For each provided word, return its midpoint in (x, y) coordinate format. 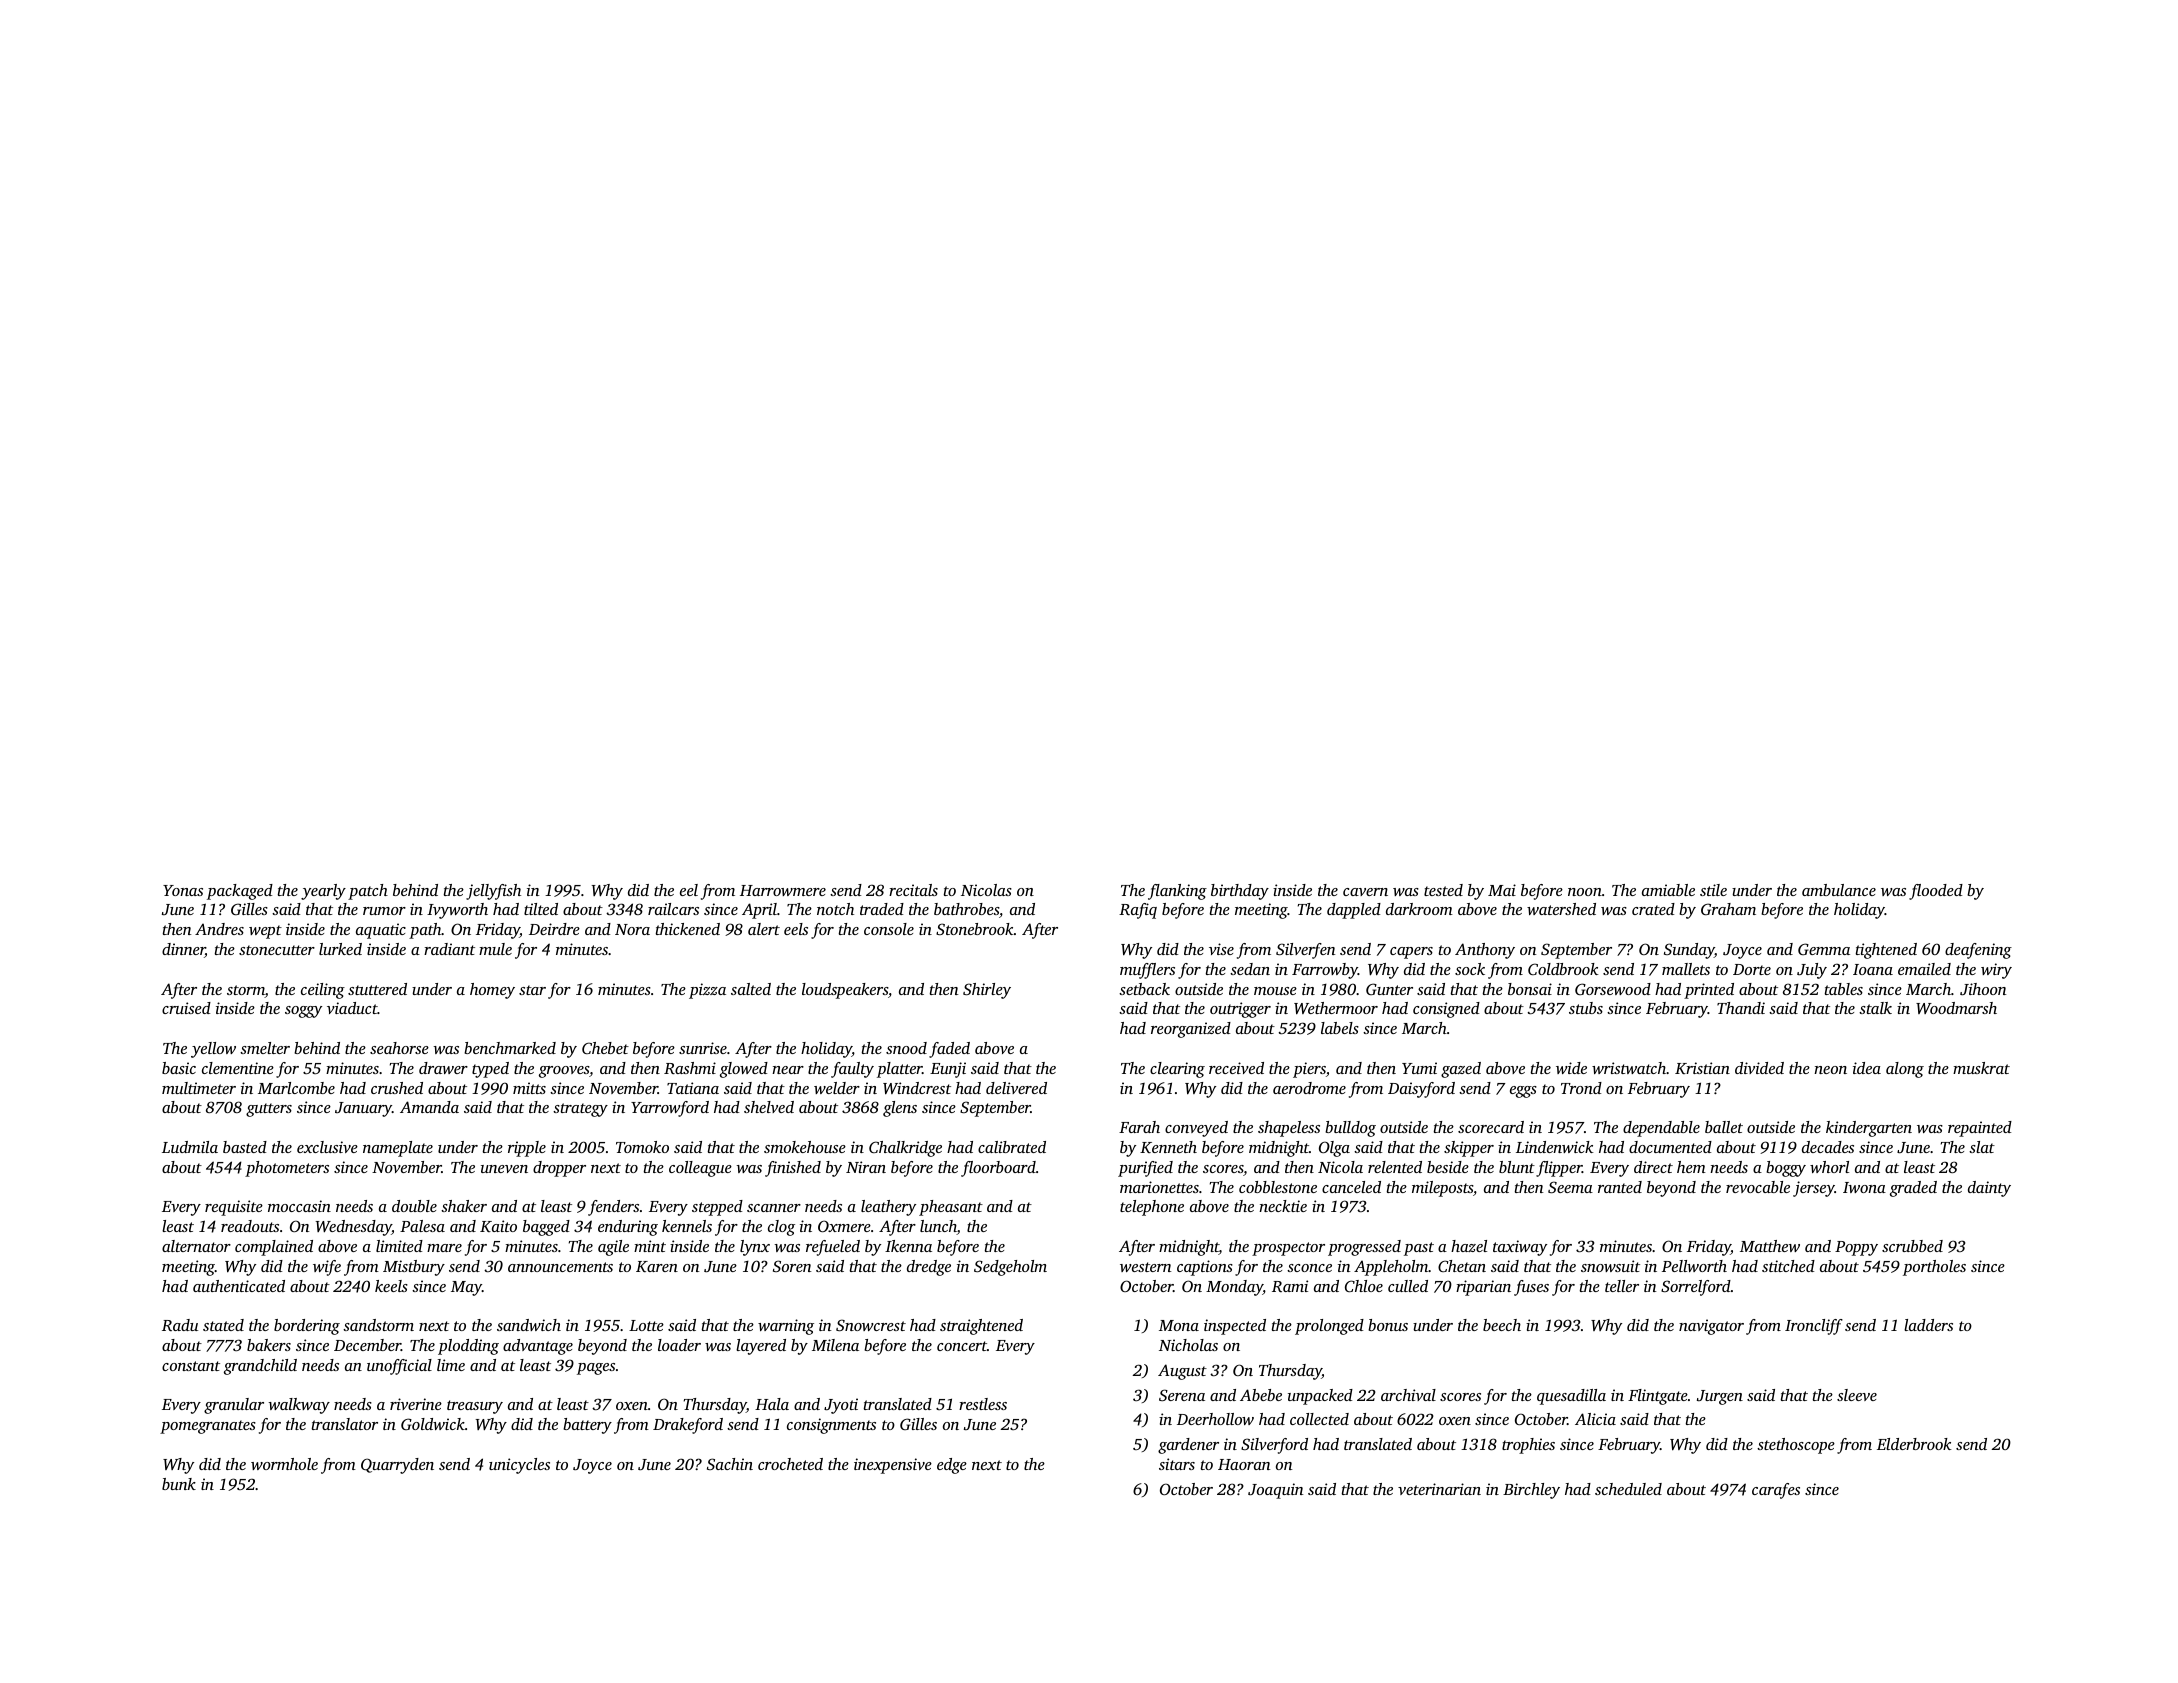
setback (1144, 989)
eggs (1523, 1092)
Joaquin (1276, 1491)
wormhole (284, 1464)
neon (1830, 1070)
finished (793, 1169)
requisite (234, 1208)
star (532, 990)
